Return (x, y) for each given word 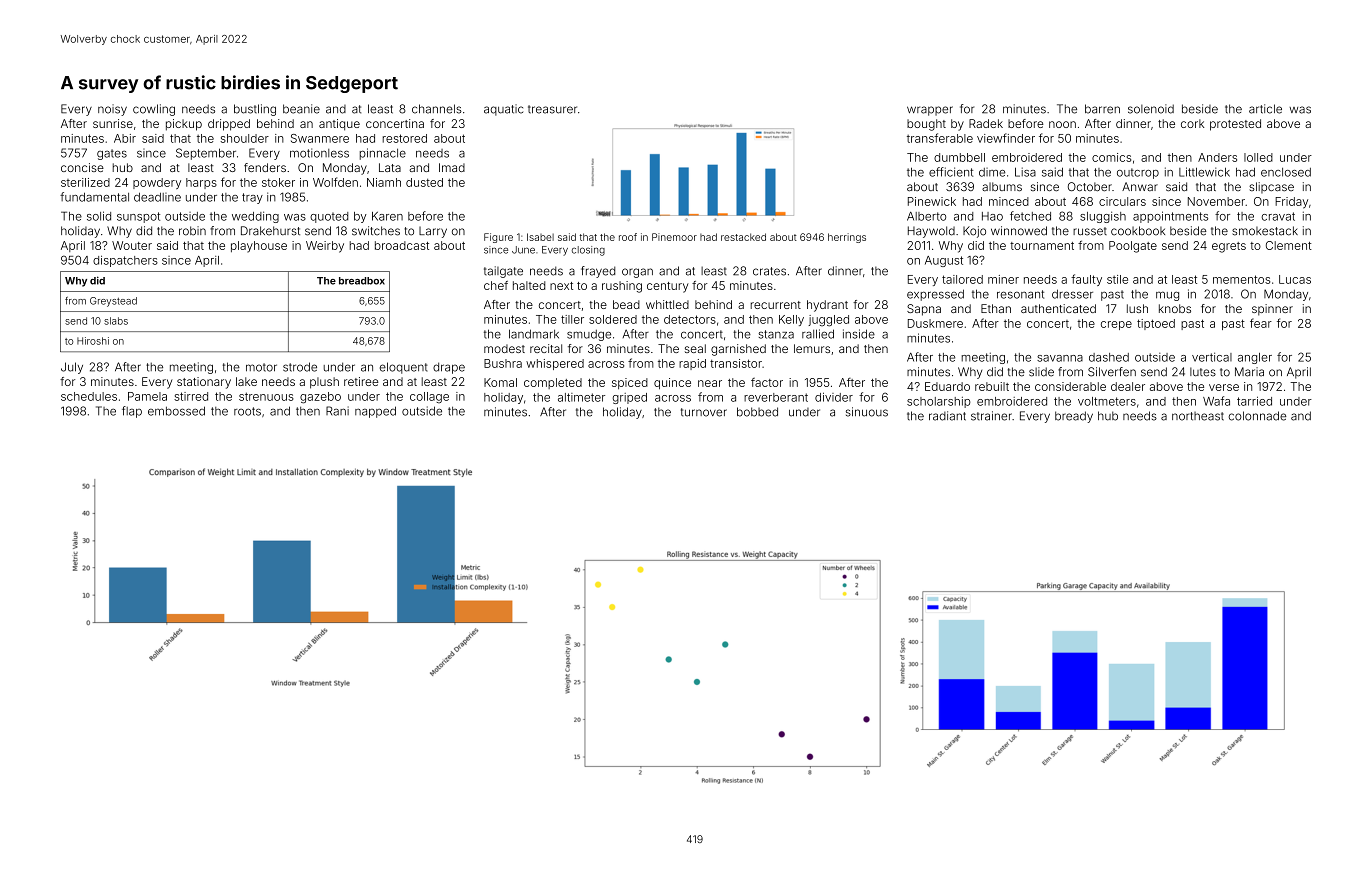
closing (588, 251)
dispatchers (125, 261)
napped (375, 412)
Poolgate (1133, 247)
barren (1102, 109)
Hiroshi (93, 341)
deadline (157, 197)
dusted (424, 182)
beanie (301, 109)
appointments (1170, 217)
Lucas (1295, 279)
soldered (613, 319)
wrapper (930, 111)
